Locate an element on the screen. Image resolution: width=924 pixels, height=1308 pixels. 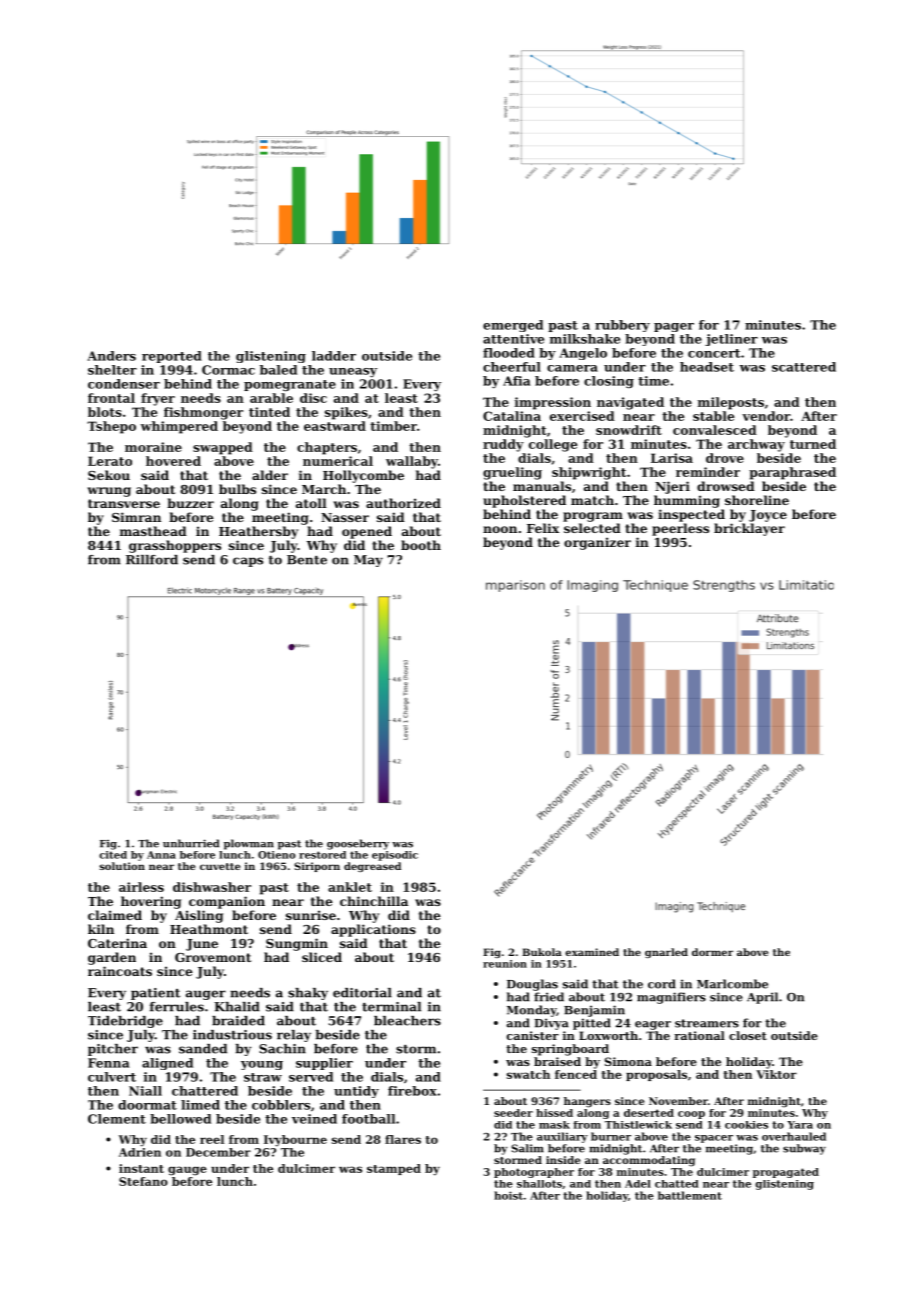
pitcher is located at coordinates (113, 1050).
